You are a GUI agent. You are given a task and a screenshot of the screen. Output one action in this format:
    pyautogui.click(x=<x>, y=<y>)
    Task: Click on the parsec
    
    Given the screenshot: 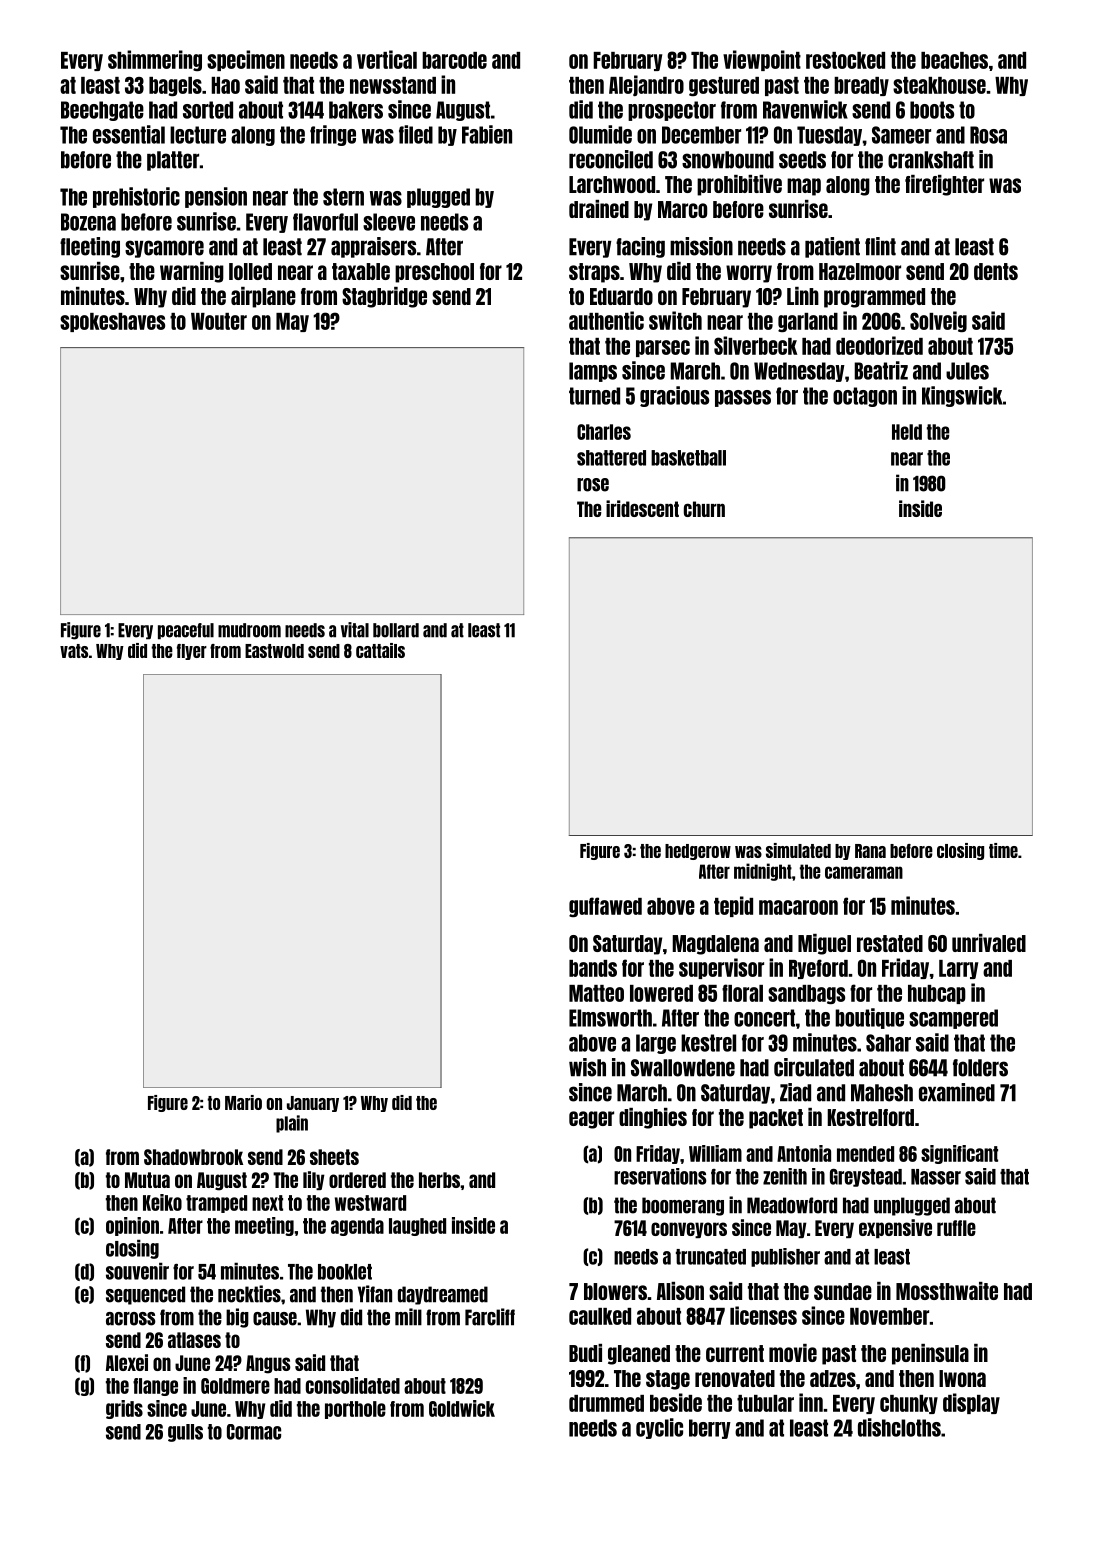 What is the action you would take?
    pyautogui.click(x=663, y=348)
